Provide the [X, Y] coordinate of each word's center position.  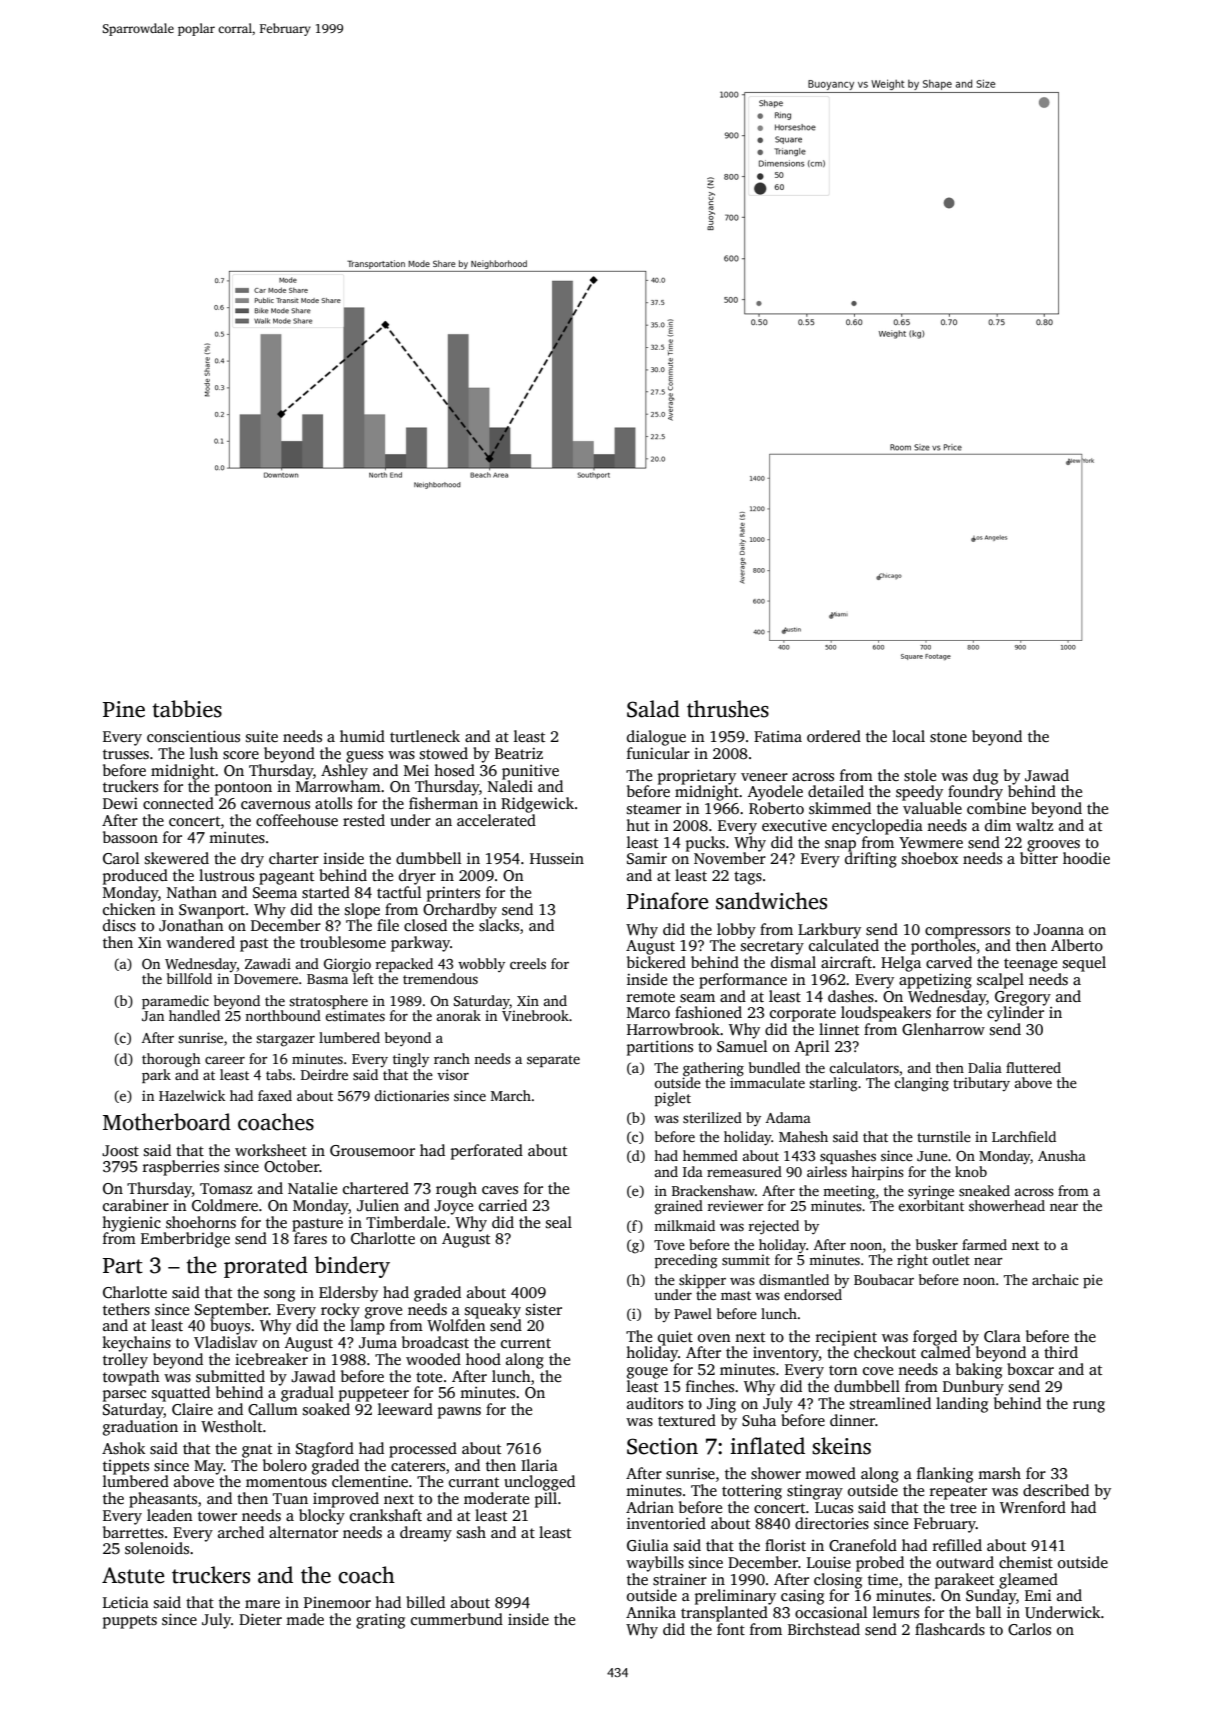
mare [262, 1604]
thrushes [728, 709]
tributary [981, 1084]
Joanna [1059, 929]
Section [662, 1446]
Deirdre [324, 1074]
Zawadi [268, 963]
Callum [273, 1409]
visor [453, 1074]
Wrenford [1033, 1507]
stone [948, 737]
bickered [656, 962]
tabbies [187, 709]
